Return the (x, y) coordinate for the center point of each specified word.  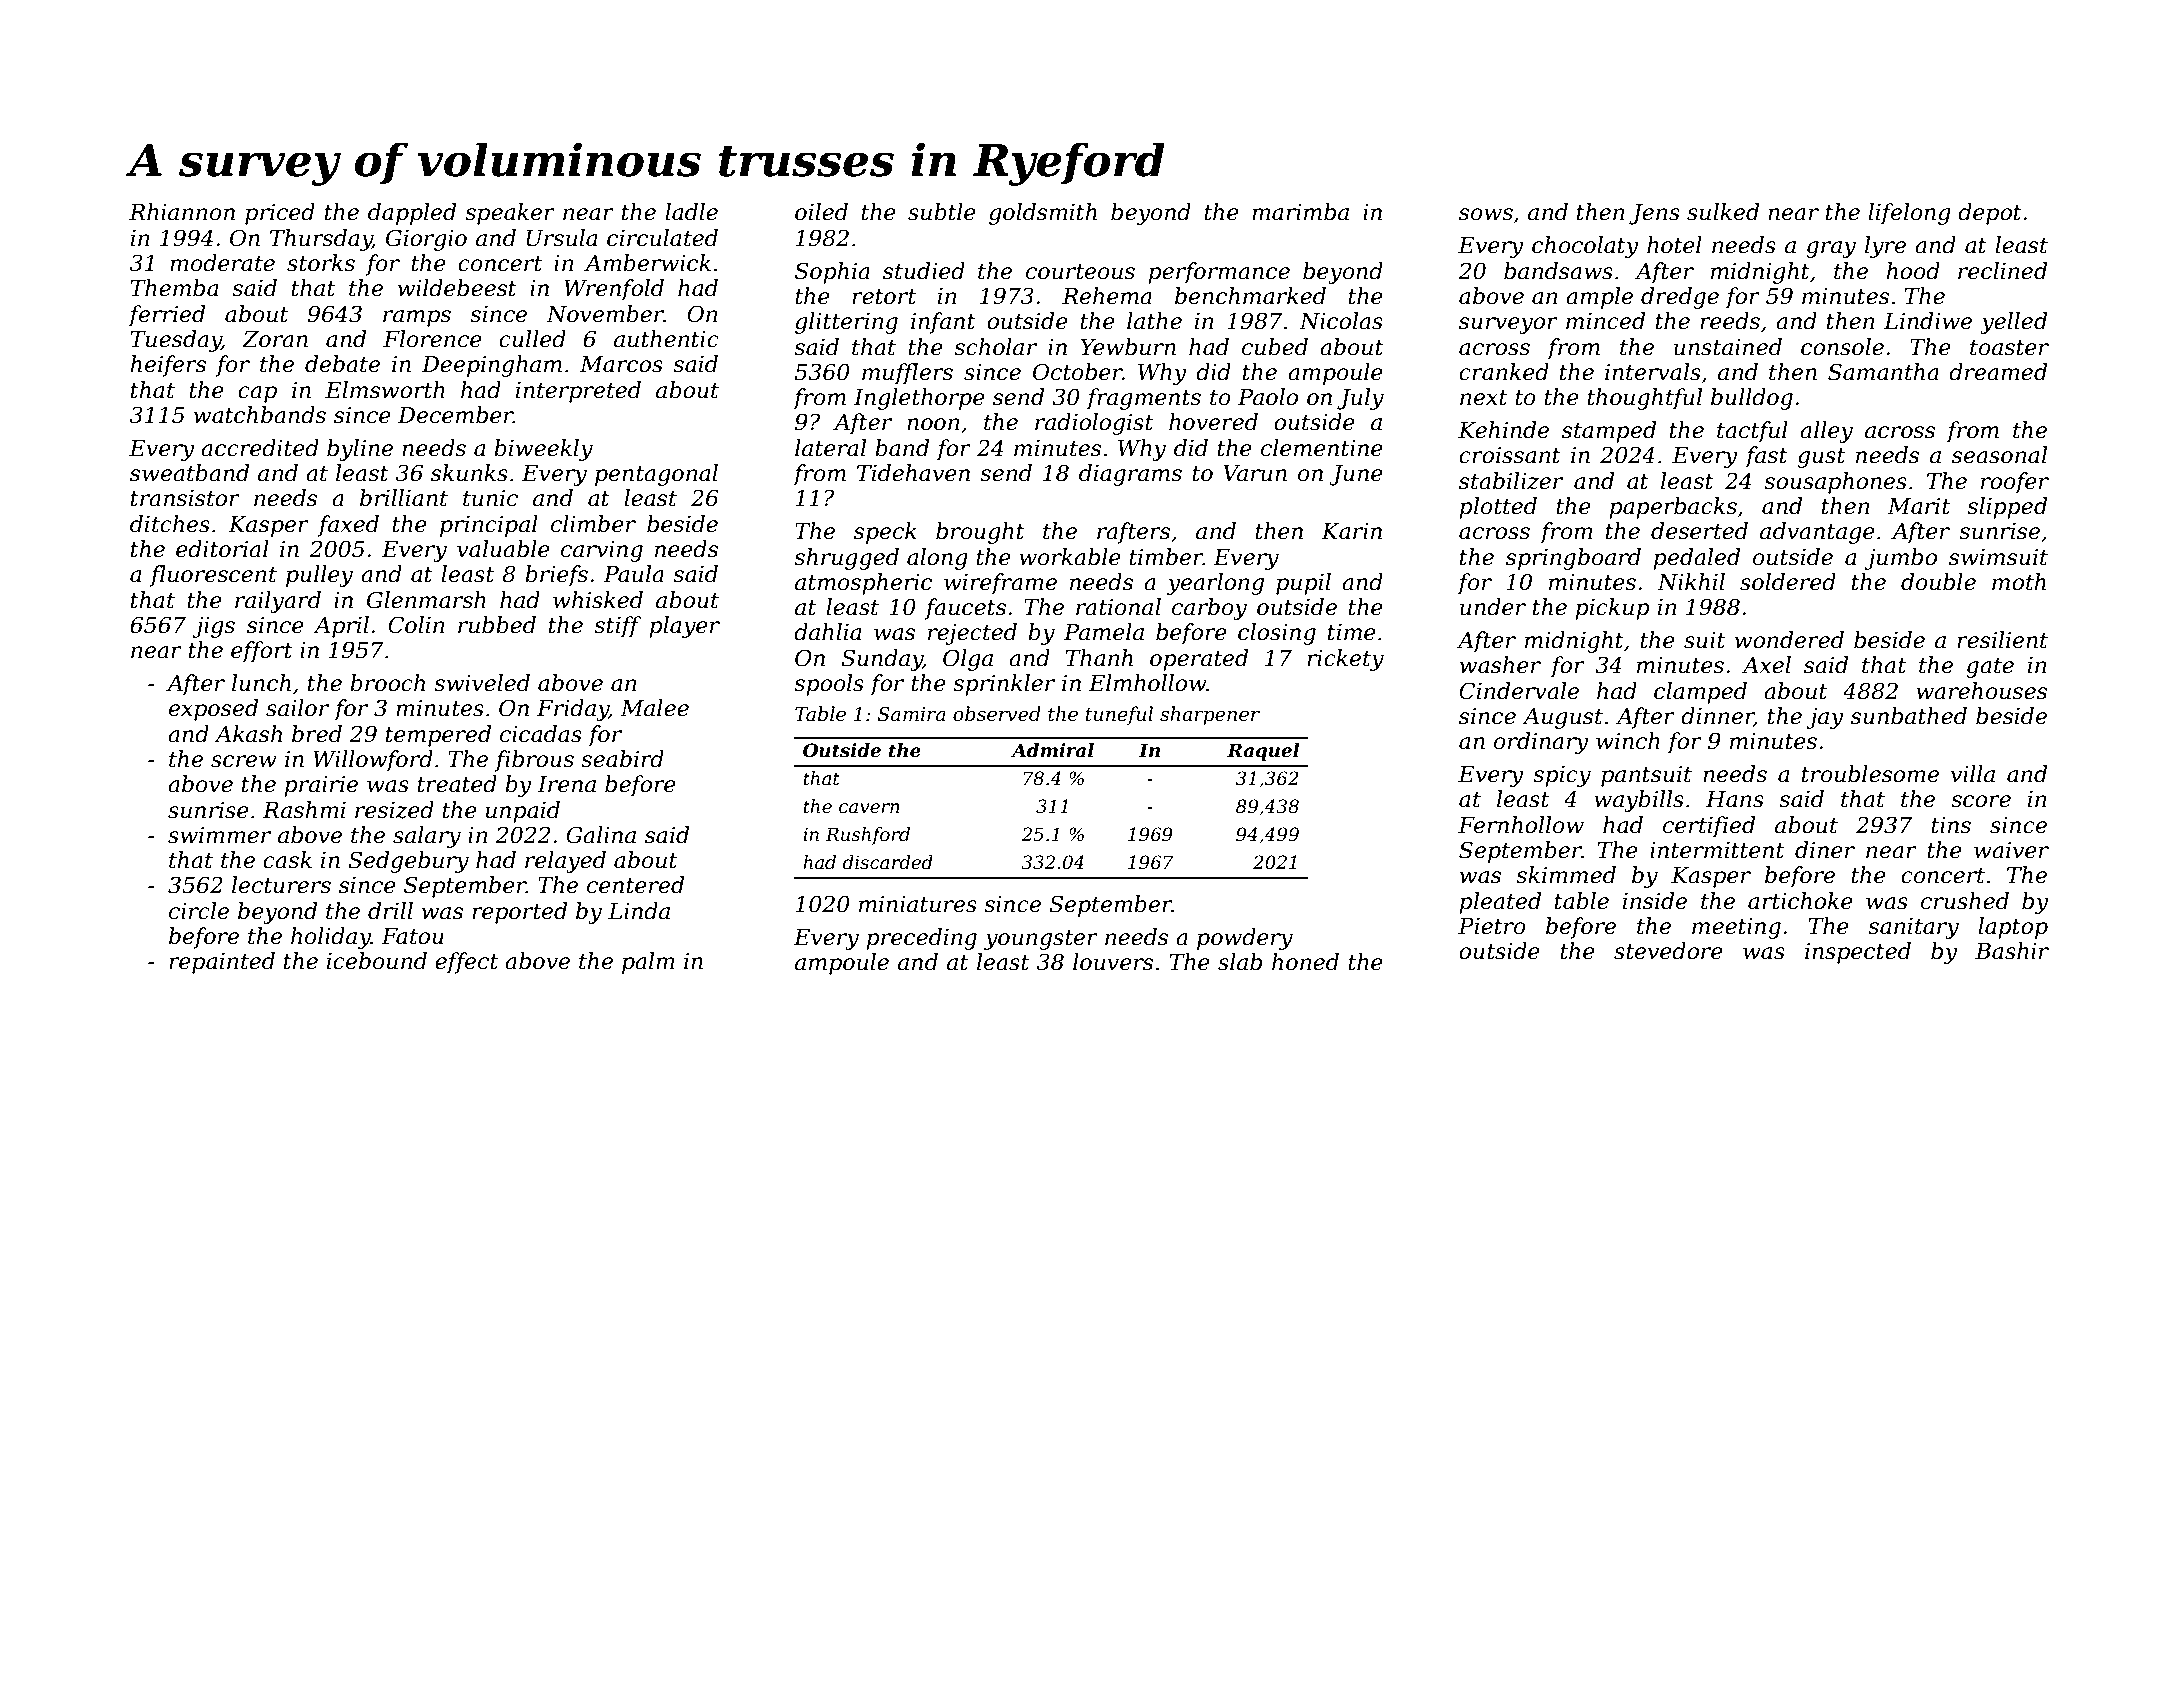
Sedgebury (408, 862)
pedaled (1696, 559)
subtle (942, 212)
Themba (174, 288)
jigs (213, 627)
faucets (965, 609)
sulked (1723, 212)
